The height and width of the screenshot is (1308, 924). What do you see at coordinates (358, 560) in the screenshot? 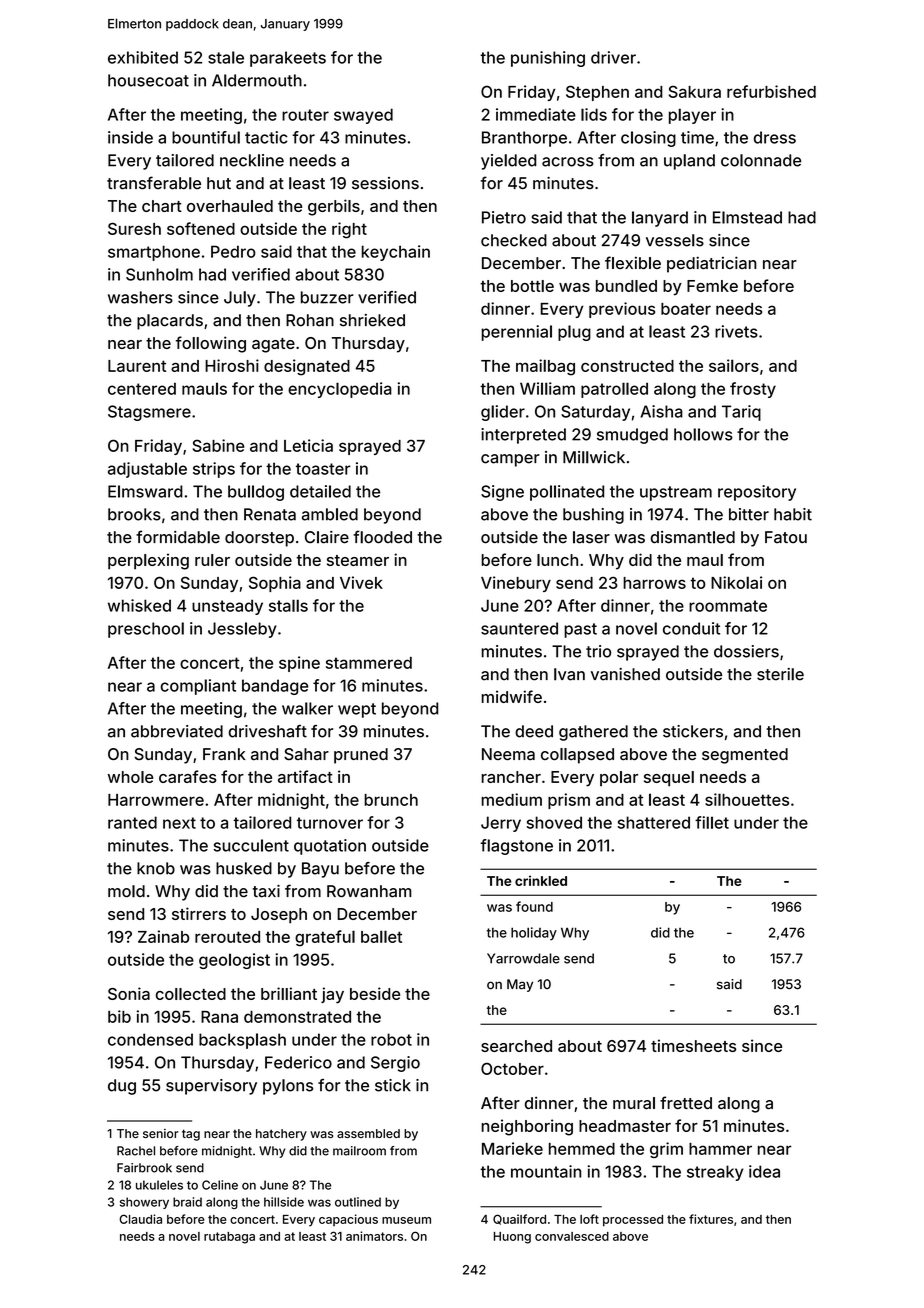
I see `steamer` at bounding box center [358, 560].
